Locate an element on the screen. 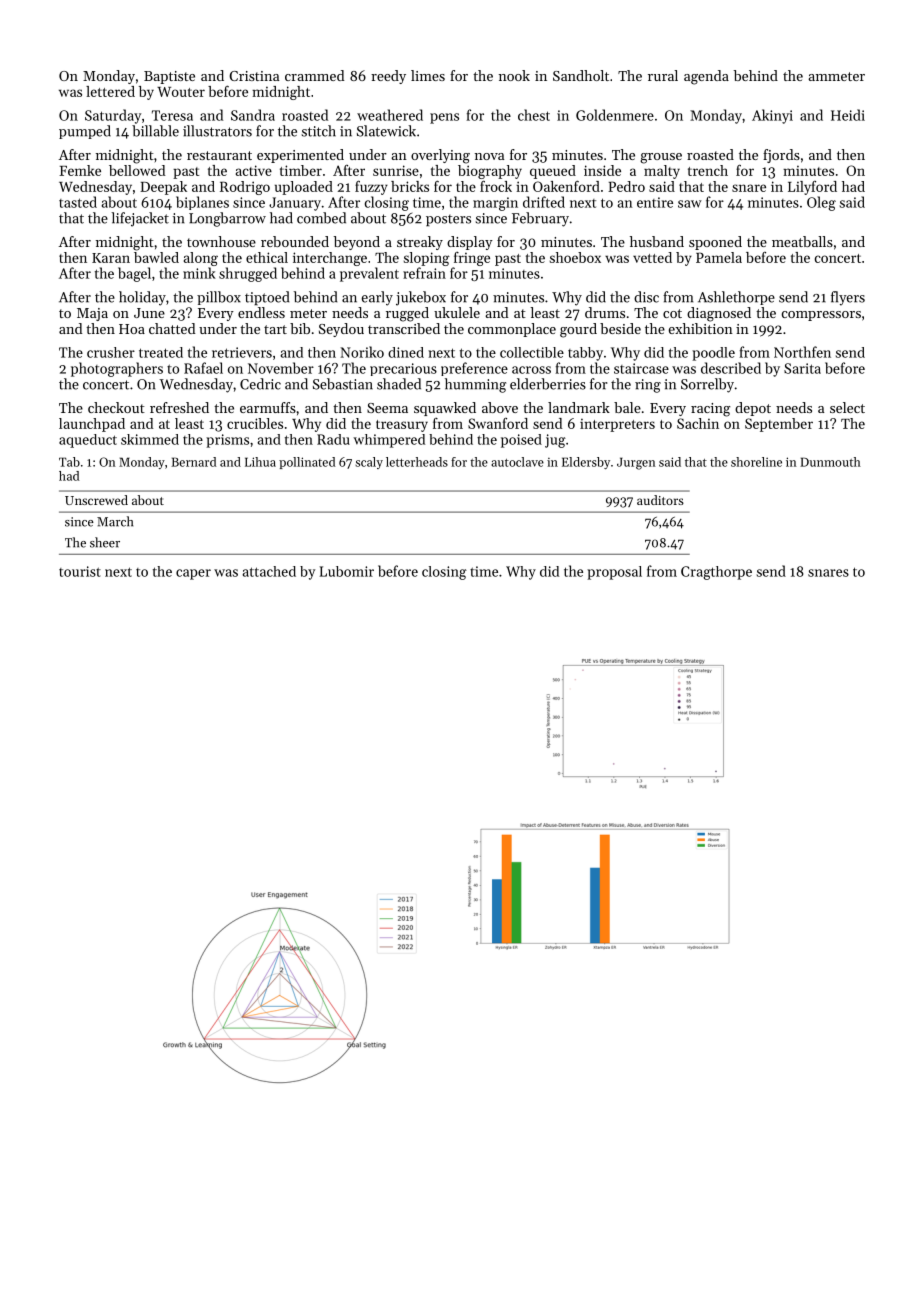  depot is located at coordinates (753, 409).
